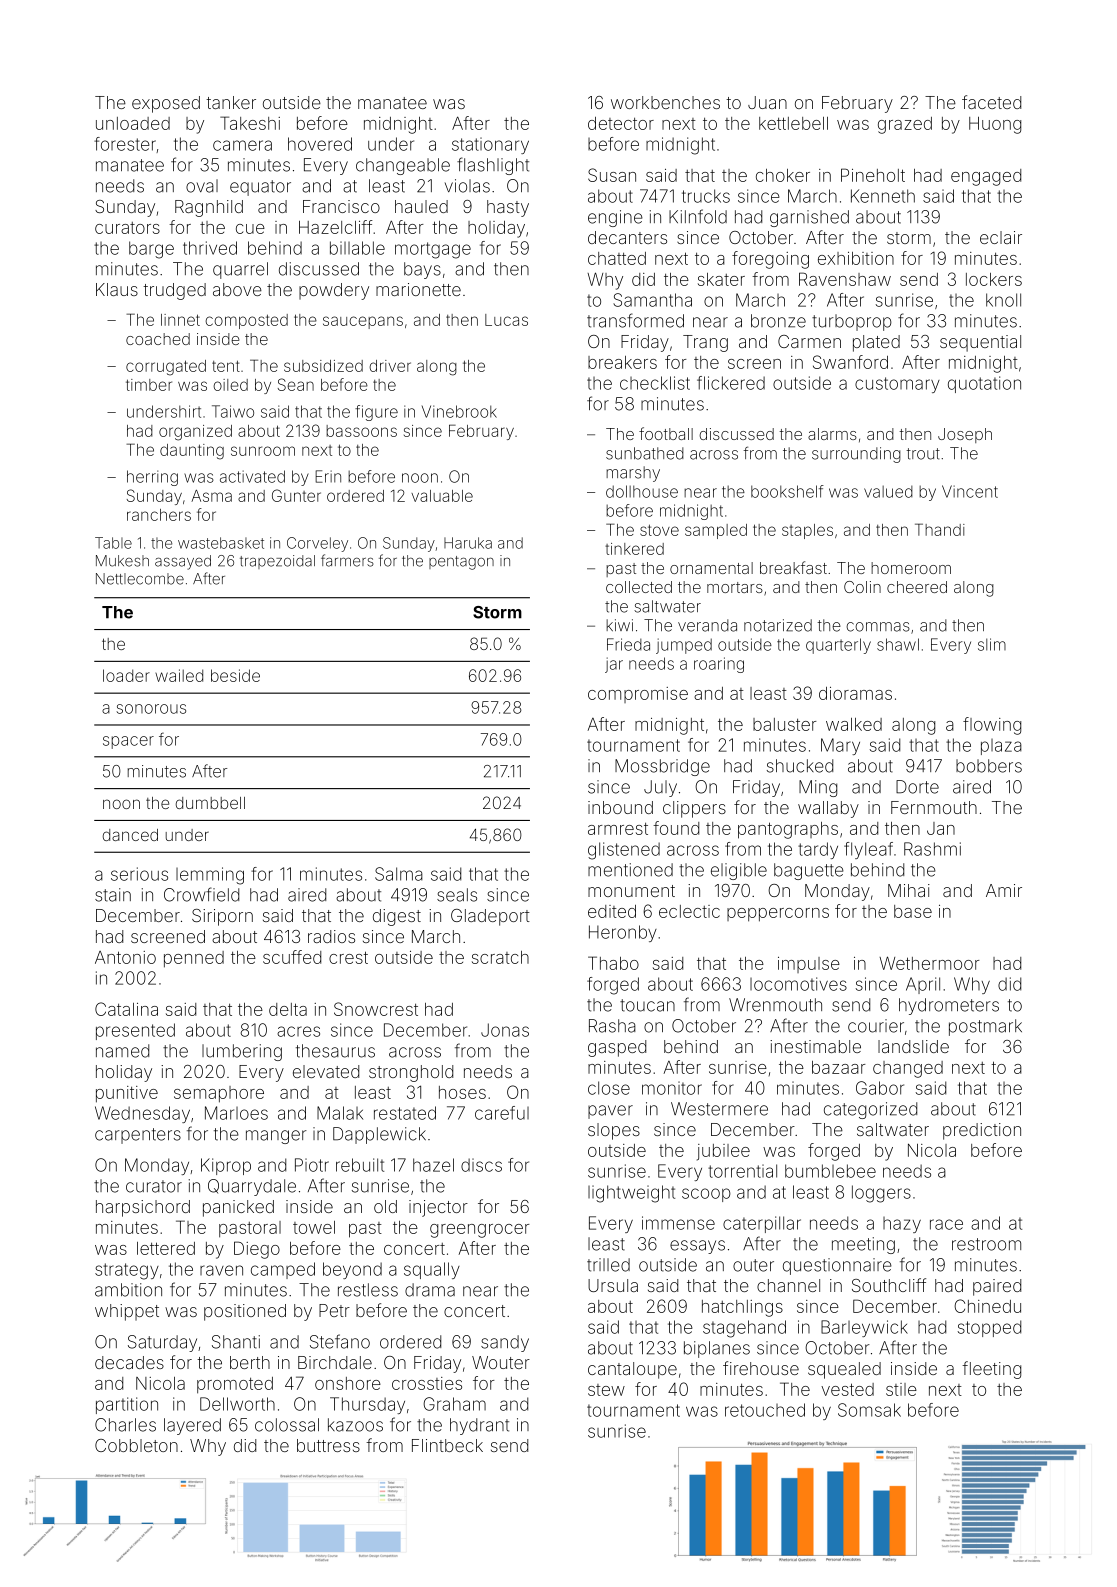 Image resolution: width=1117 pixels, height=1587 pixels. I want to click on Petr, so click(334, 1310).
